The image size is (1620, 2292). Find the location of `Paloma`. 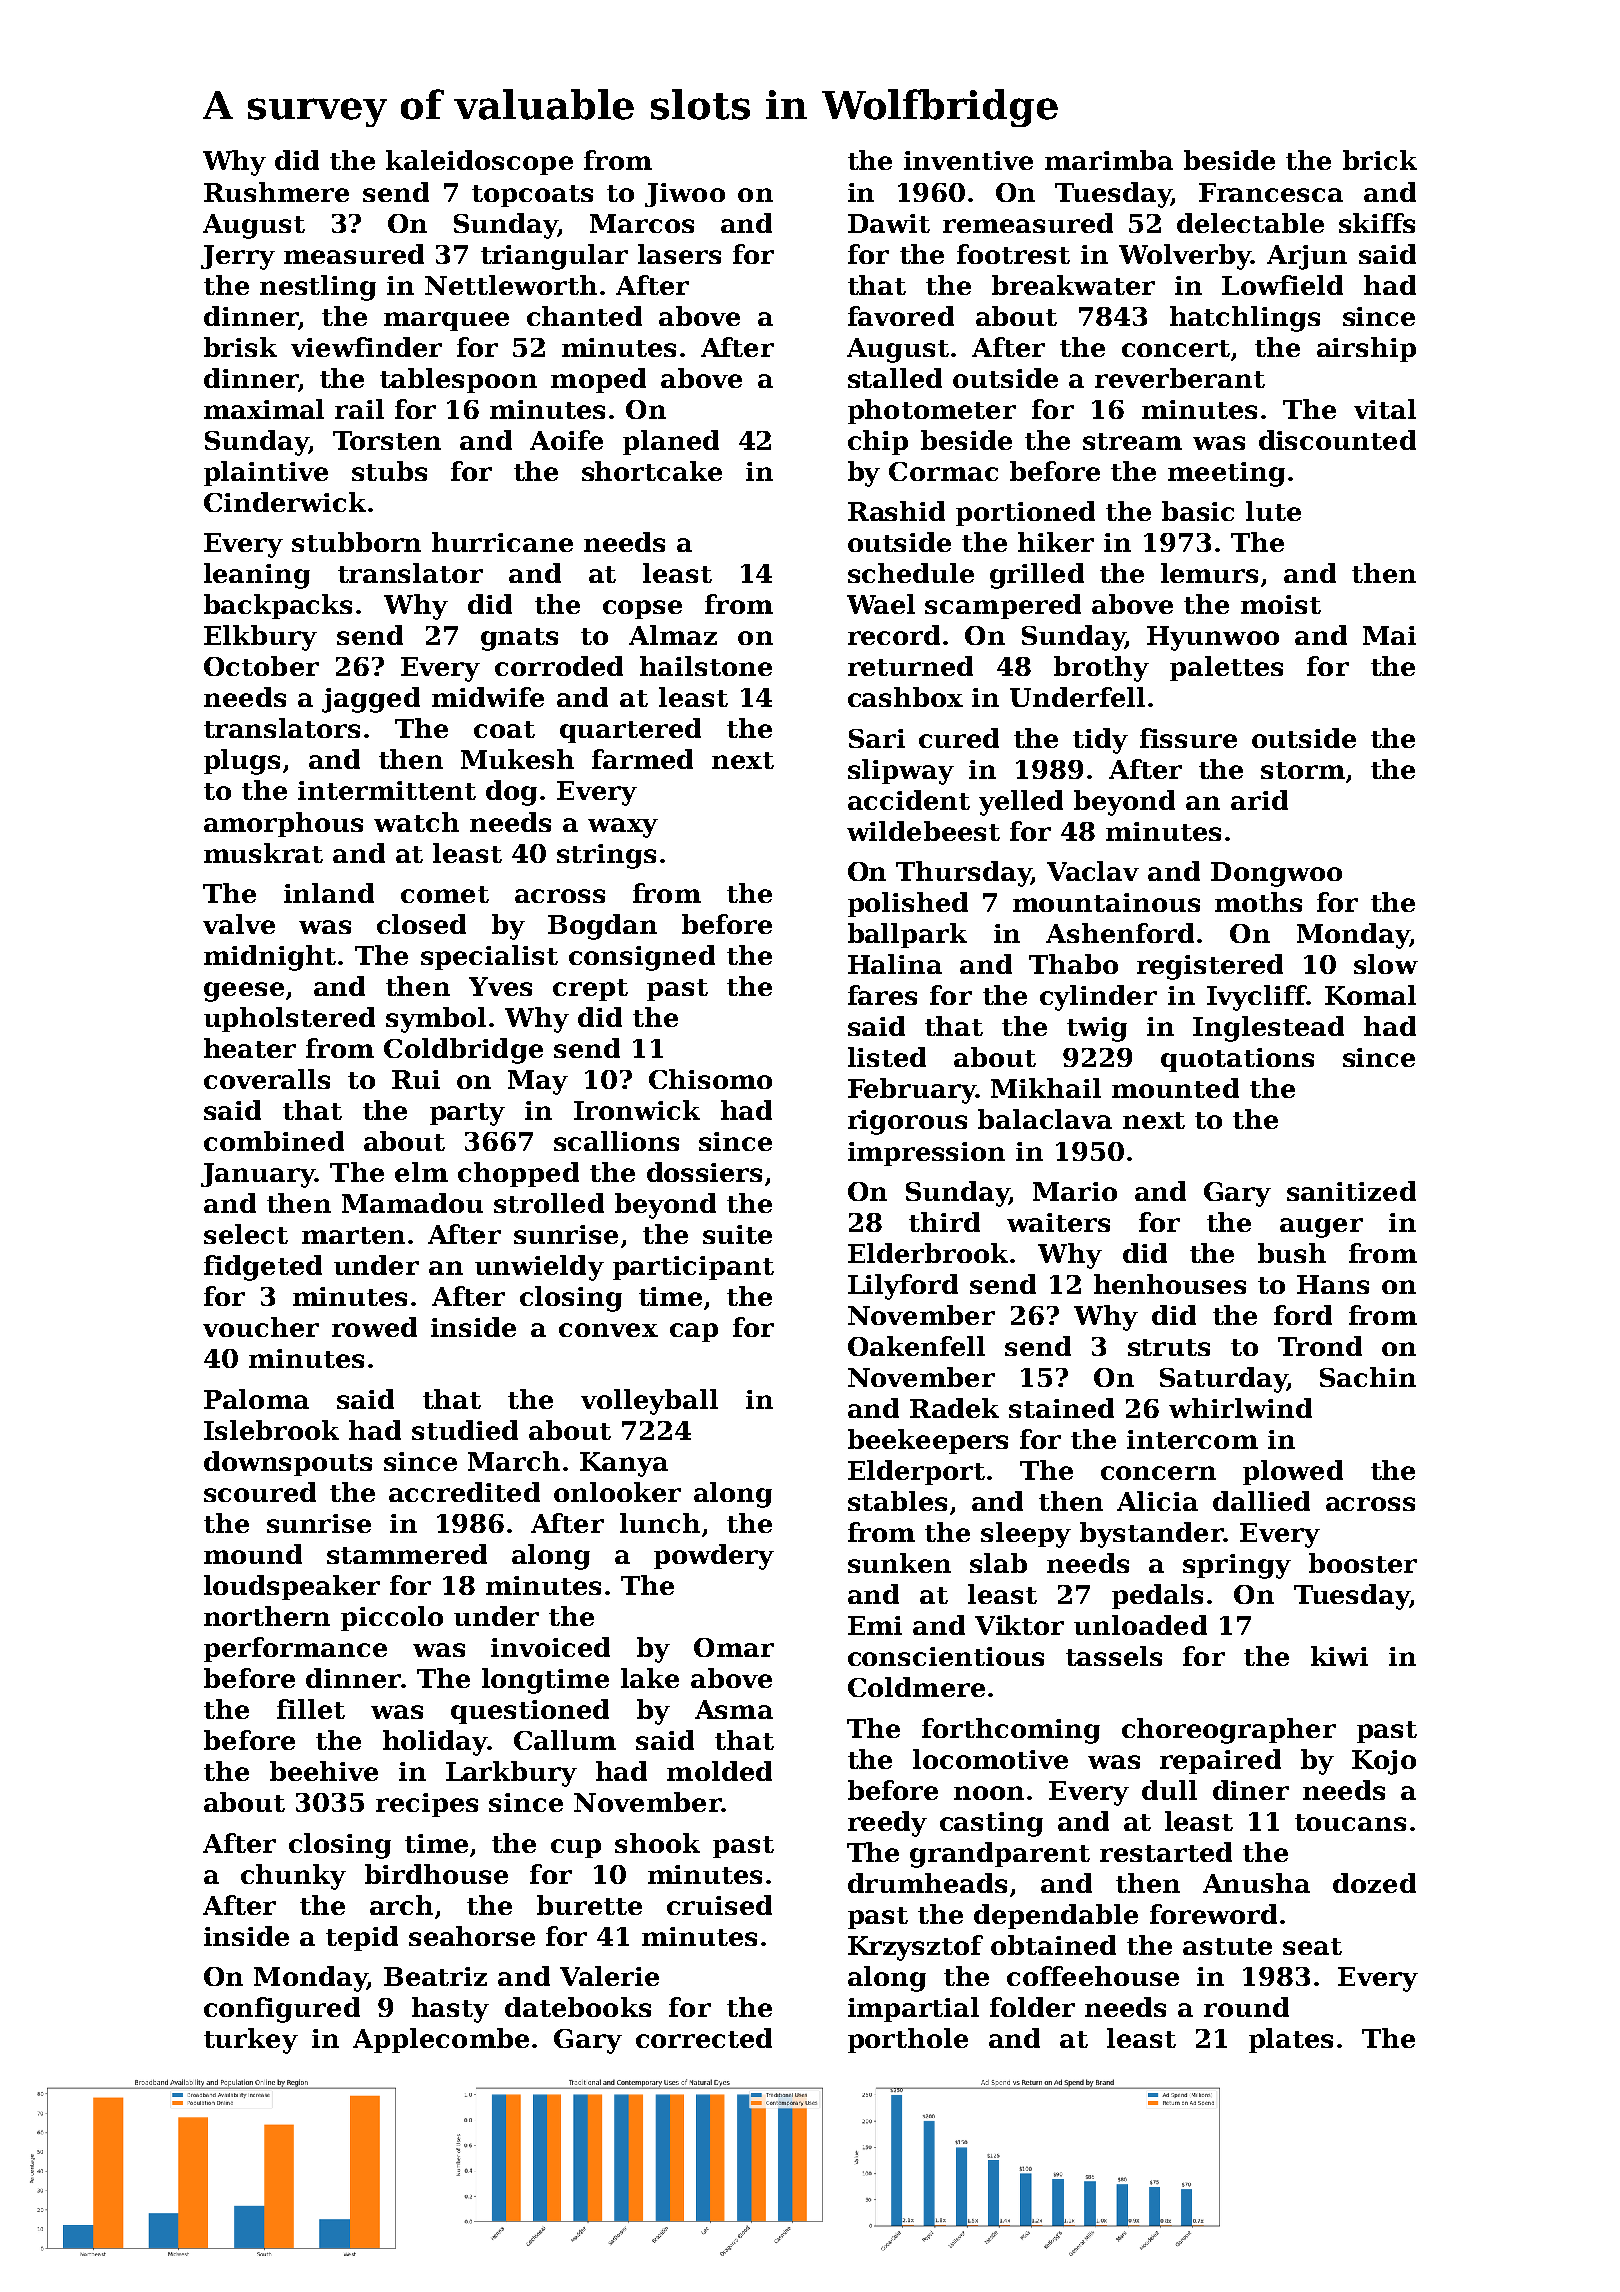

Paloma is located at coordinates (256, 1399).
